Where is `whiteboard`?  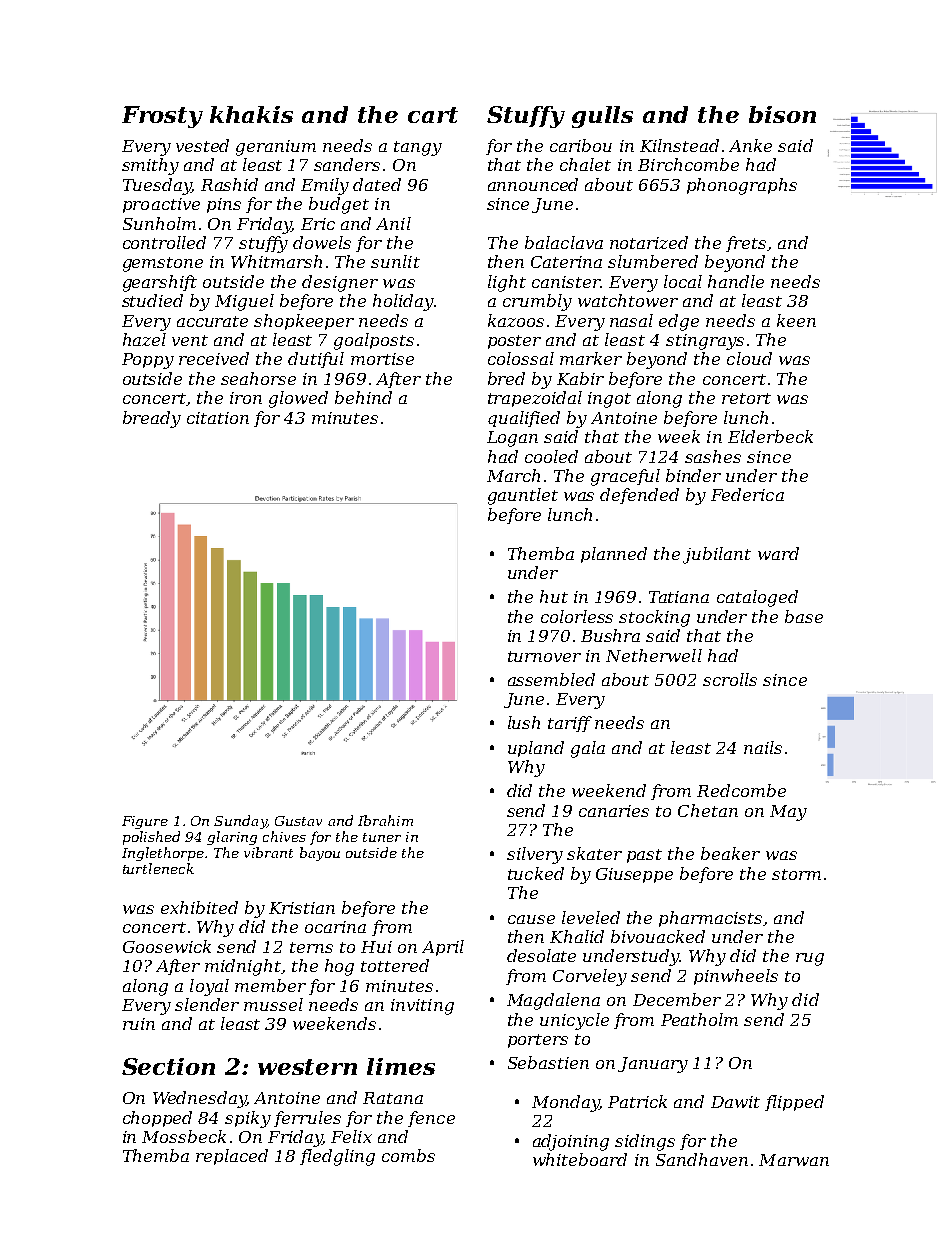 whiteboard is located at coordinates (580, 1159).
